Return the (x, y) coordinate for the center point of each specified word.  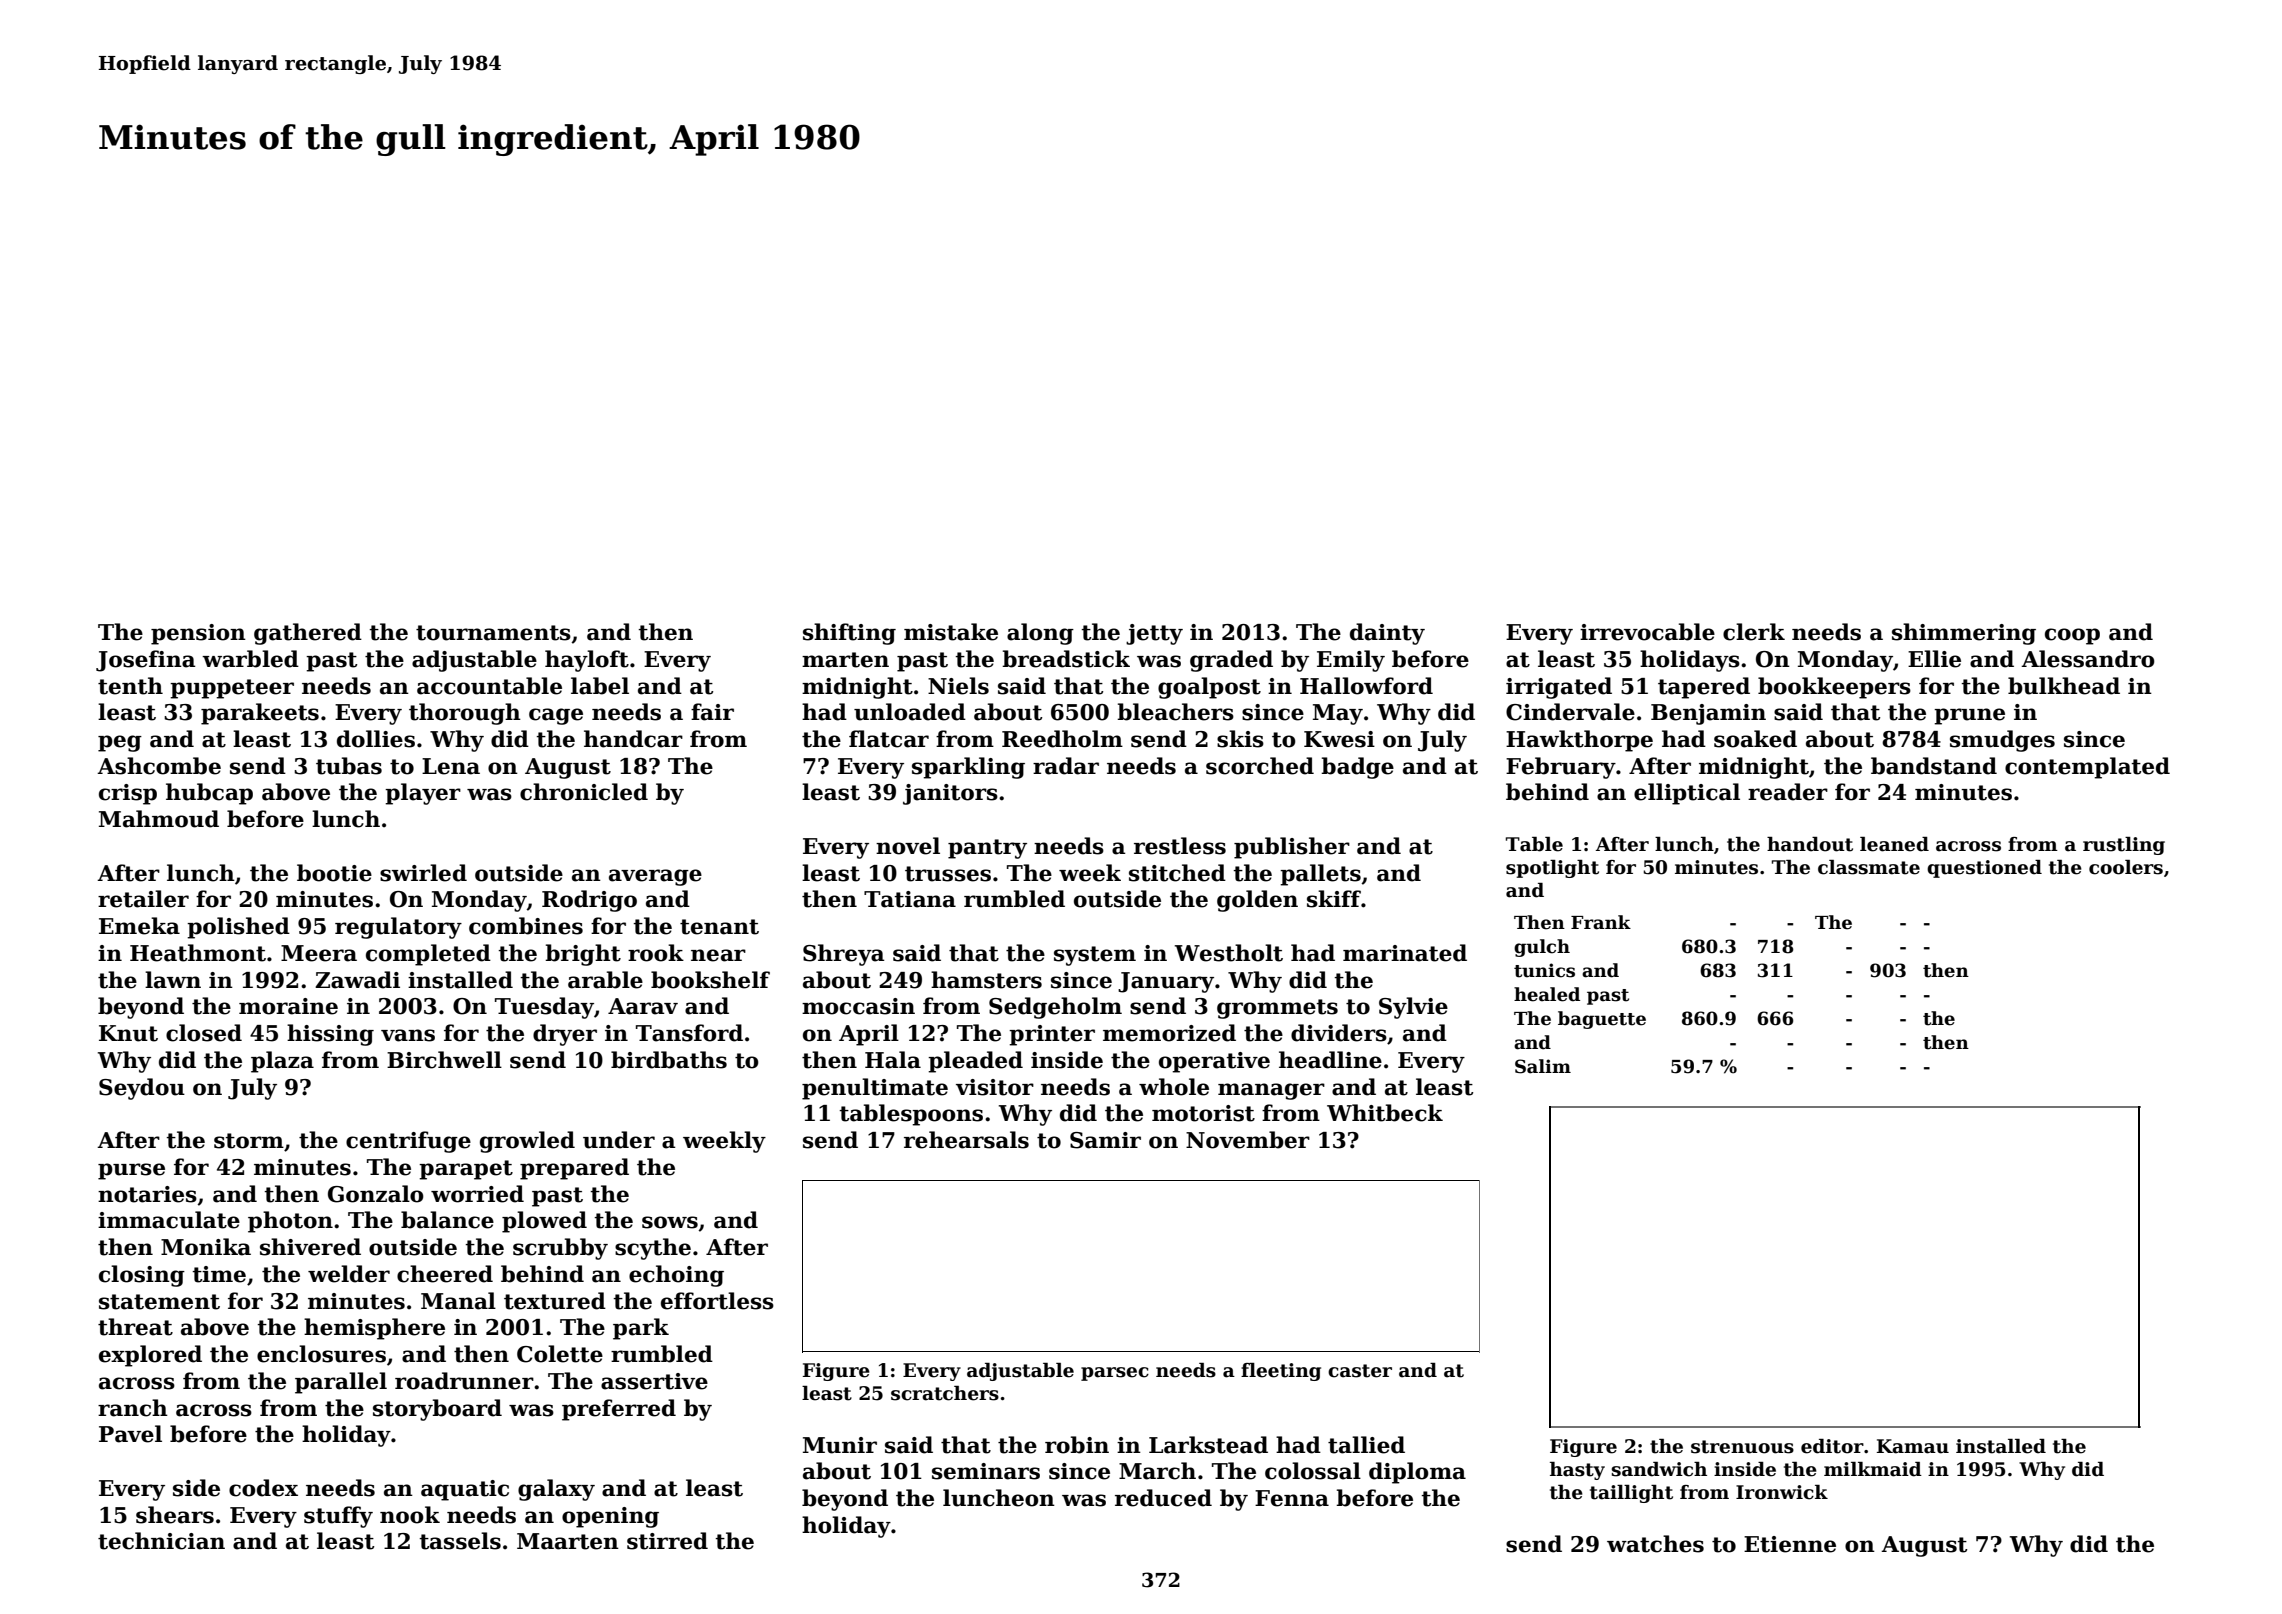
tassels (460, 1541)
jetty (1154, 634)
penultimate (875, 1089)
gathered (308, 634)
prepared (574, 1169)
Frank (1601, 922)
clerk (1754, 632)
